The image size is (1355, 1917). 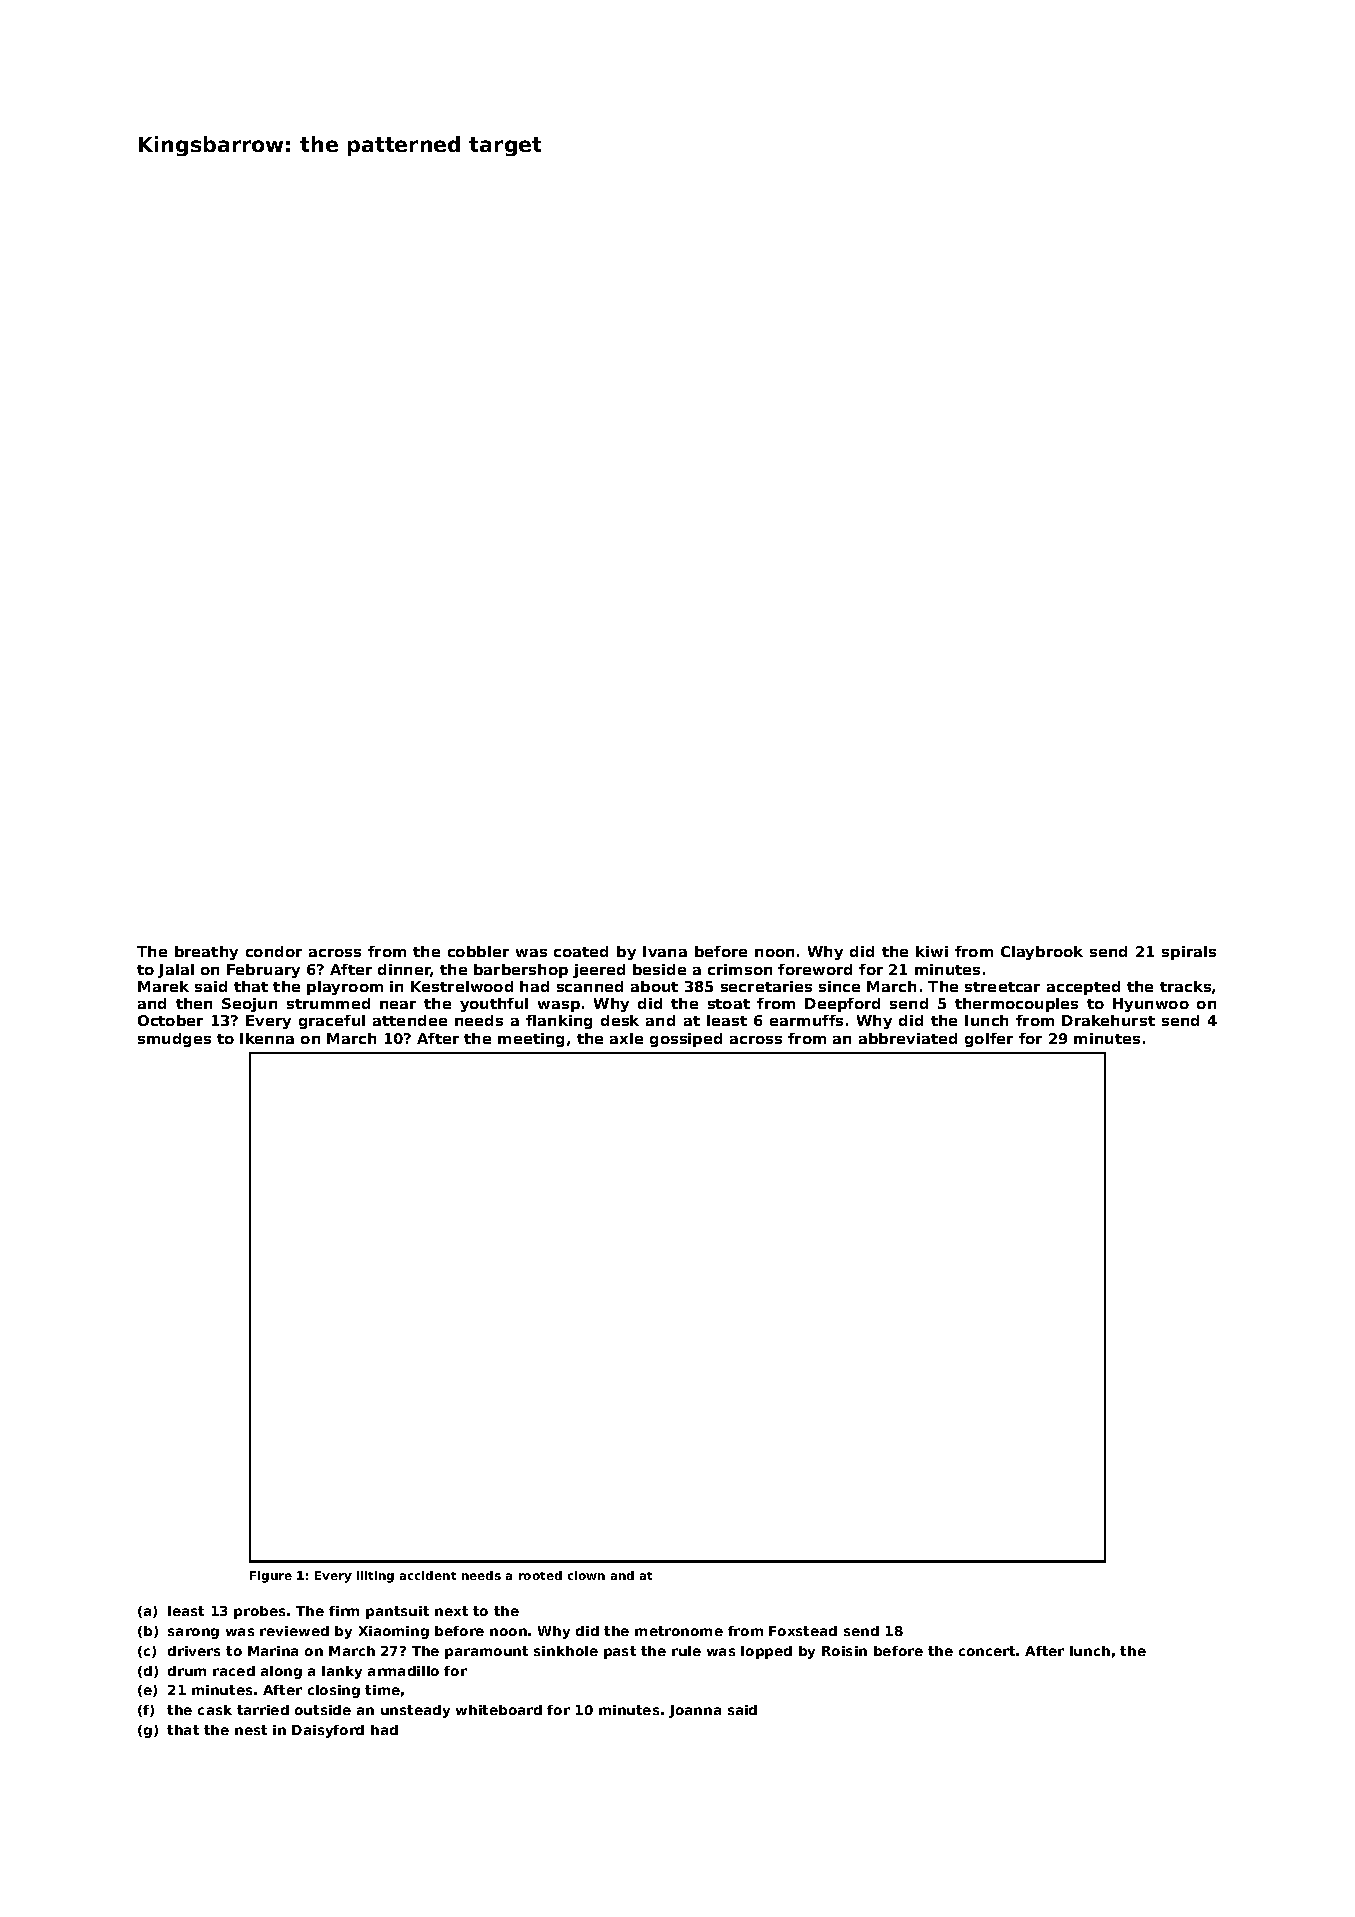 What do you see at coordinates (267, 1038) in the image?
I see `Ikenna` at bounding box center [267, 1038].
